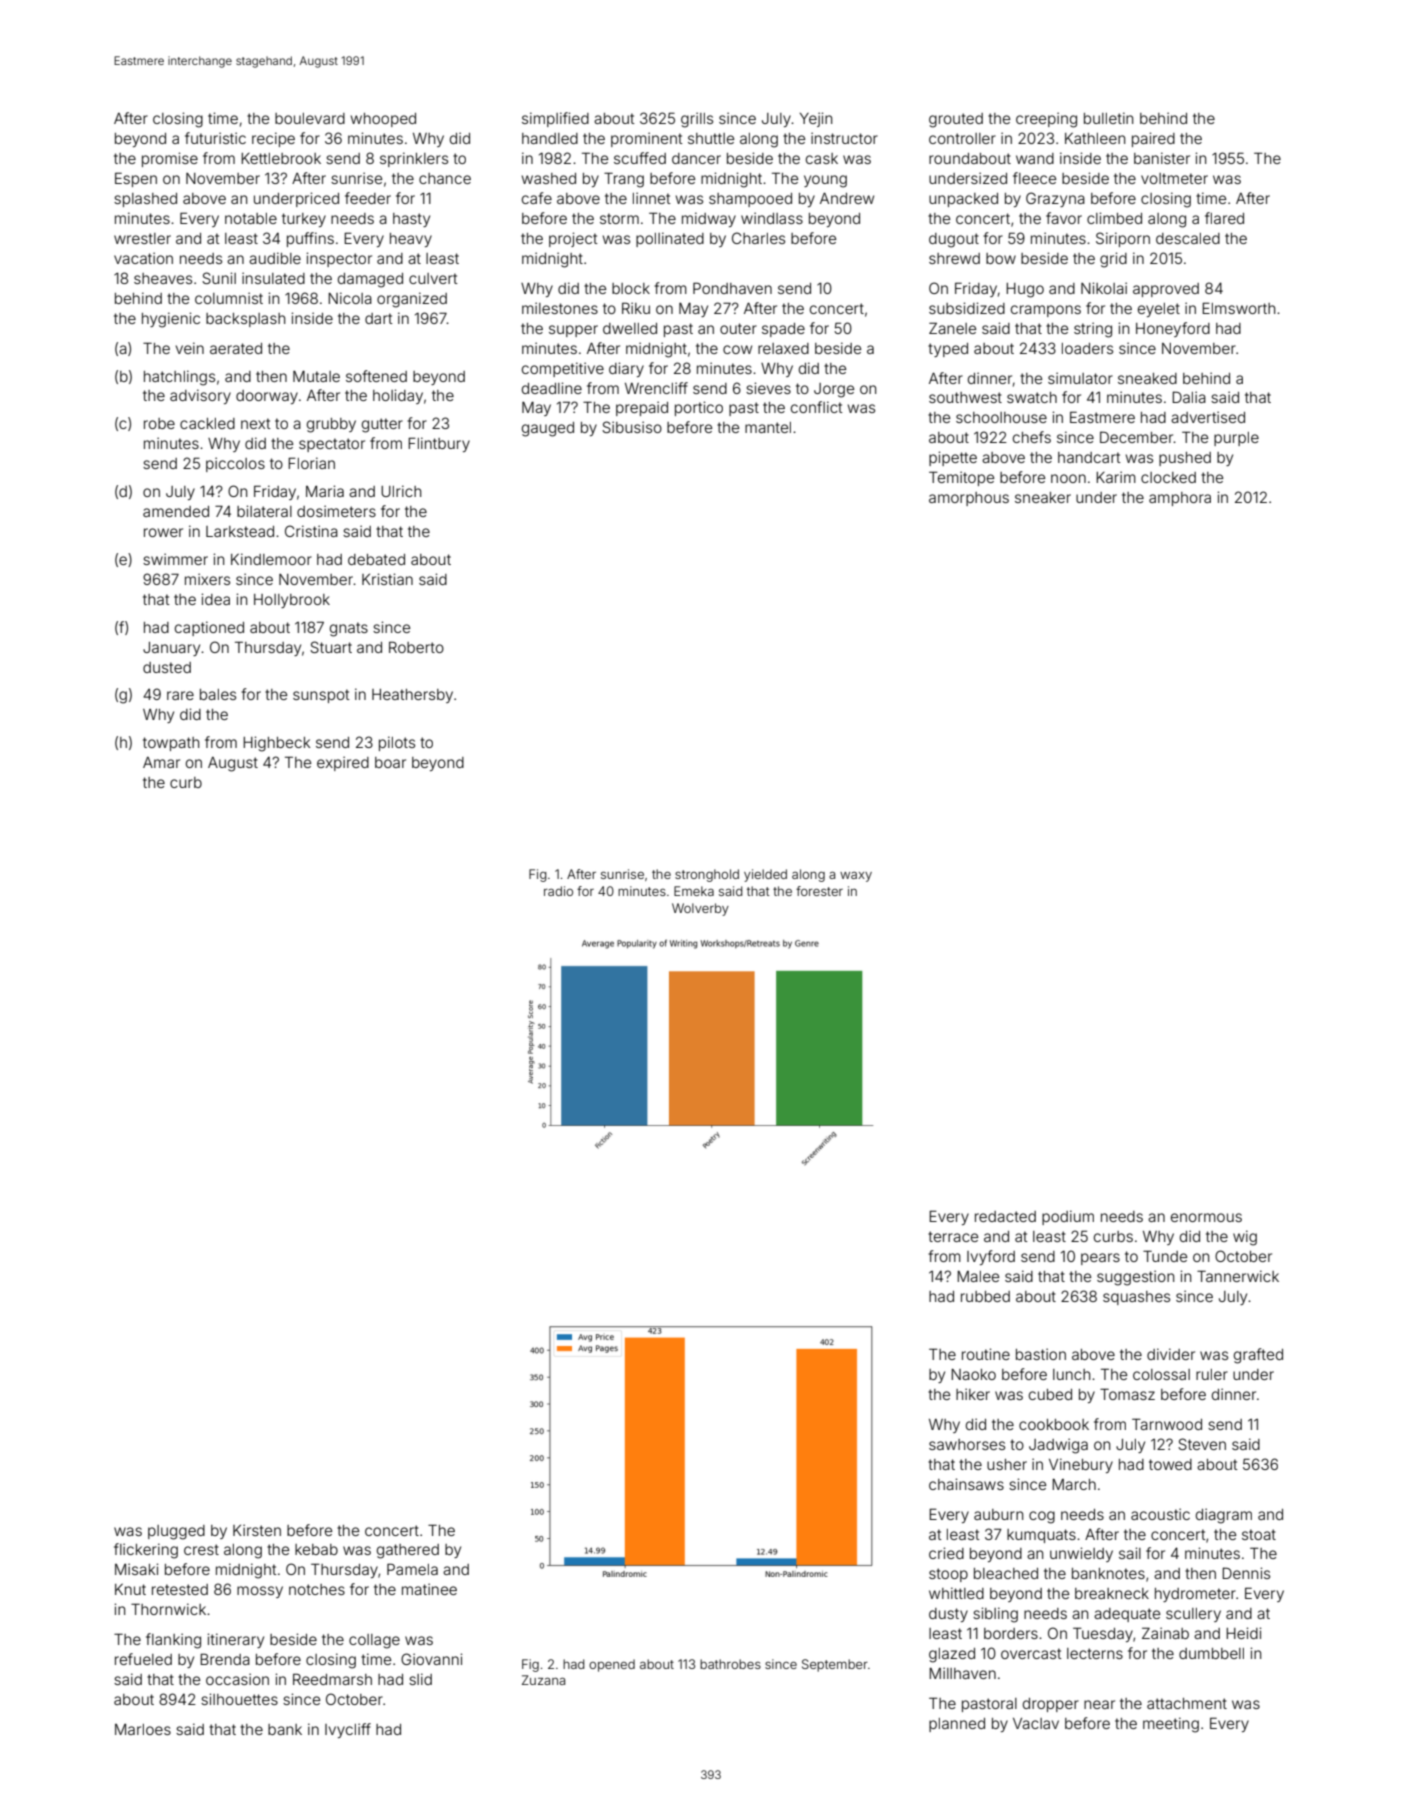 This image has height=1813, width=1401. I want to click on Amar, so click(161, 762).
